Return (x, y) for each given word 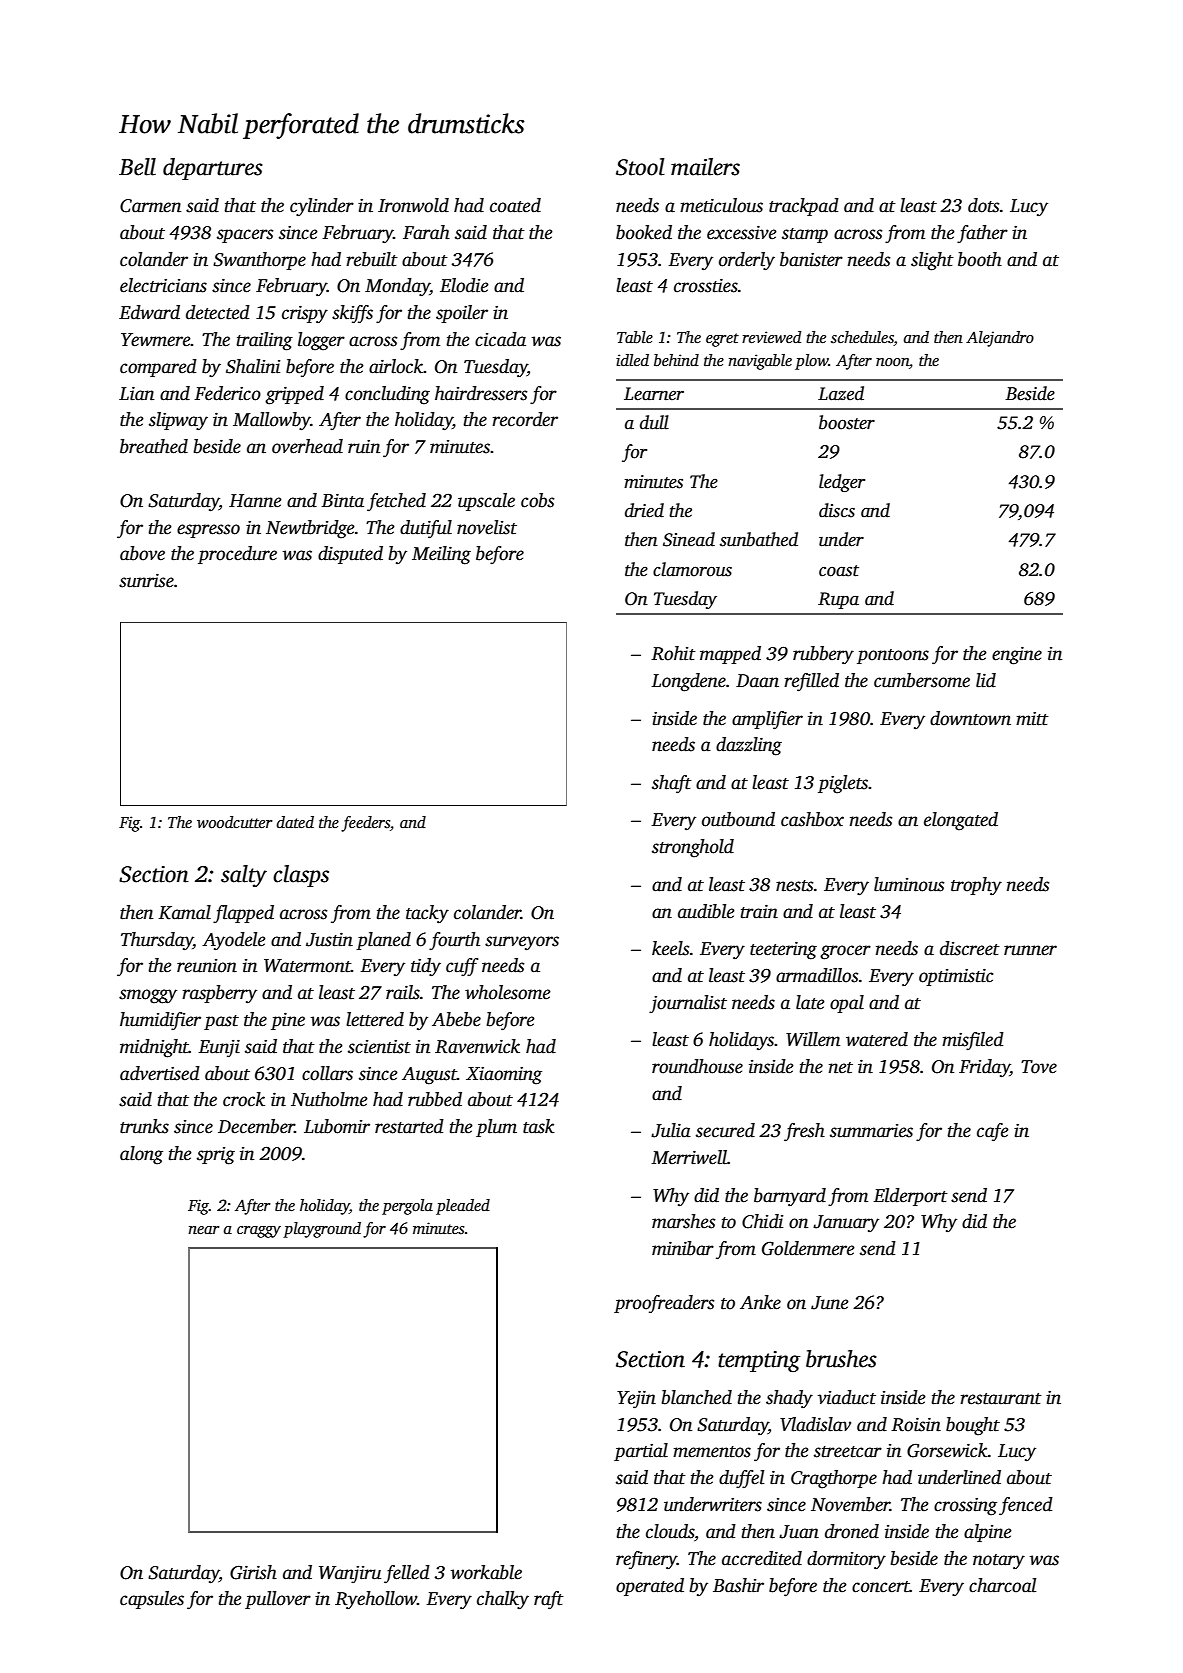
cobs (538, 500)
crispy (305, 314)
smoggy (148, 996)
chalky (503, 1600)
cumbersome (922, 680)
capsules (152, 1600)
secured (725, 1130)
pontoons (893, 656)
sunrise (146, 581)
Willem (813, 1039)
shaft (672, 784)
